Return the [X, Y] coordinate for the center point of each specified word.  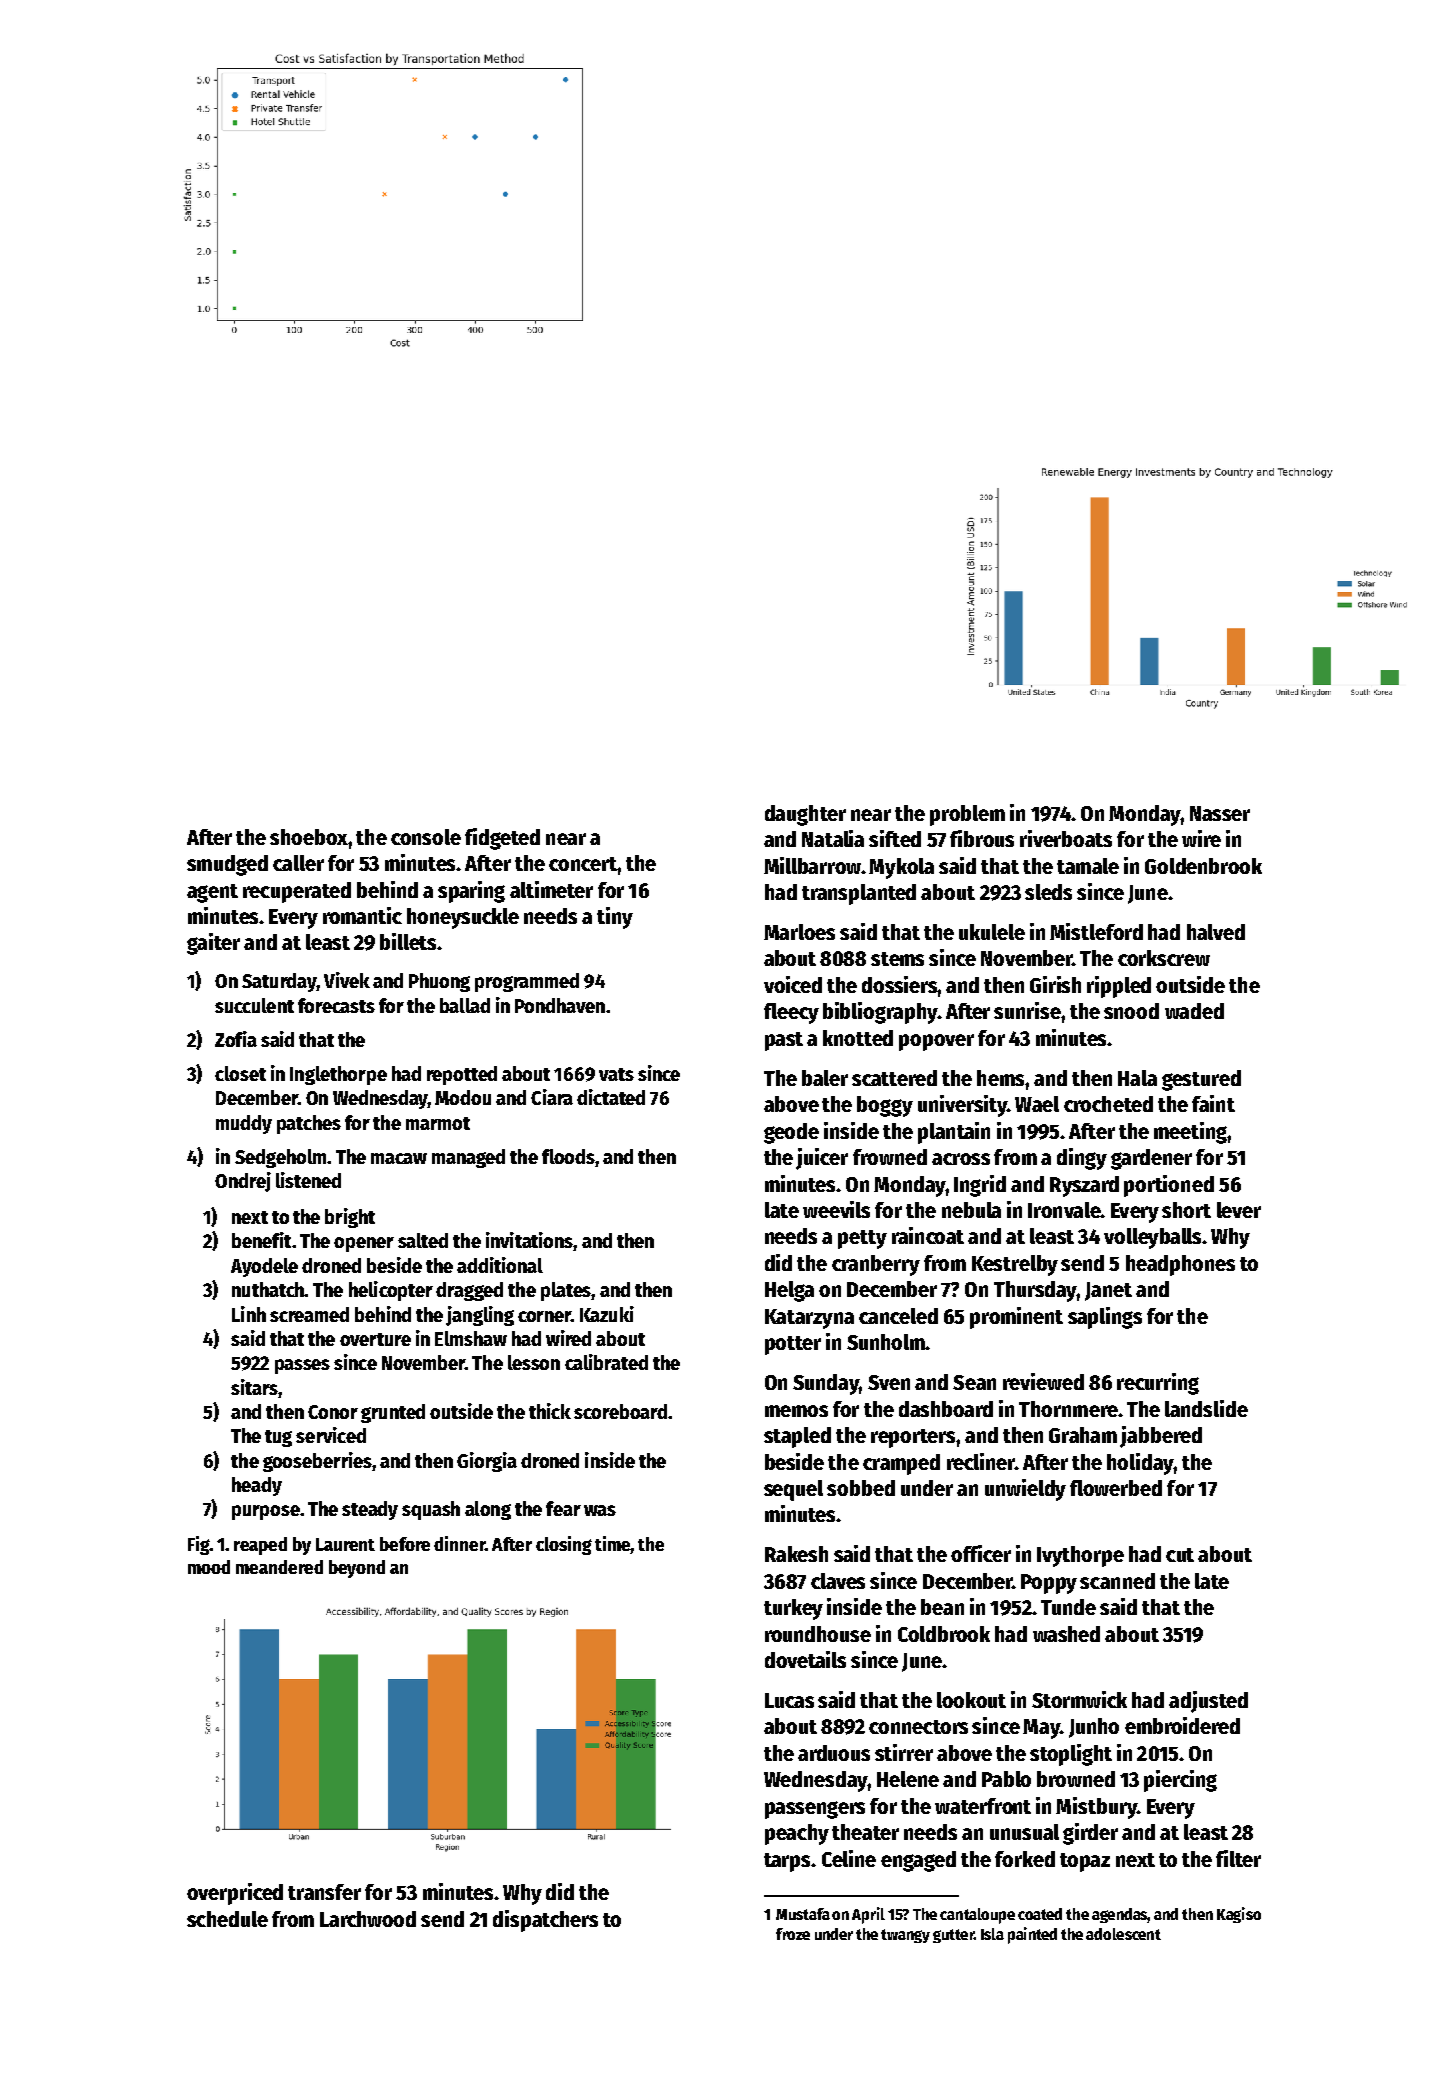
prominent [1016, 1318]
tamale [1088, 866]
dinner [459, 1543]
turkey [793, 1609]
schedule [227, 1919]
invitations [529, 1240]
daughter [805, 815]
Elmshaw [471, 1338]
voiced [793, 984]
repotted [462, 1075]
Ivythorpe [1080, 1556]
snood [1131, 1011]
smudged [227, 865]
